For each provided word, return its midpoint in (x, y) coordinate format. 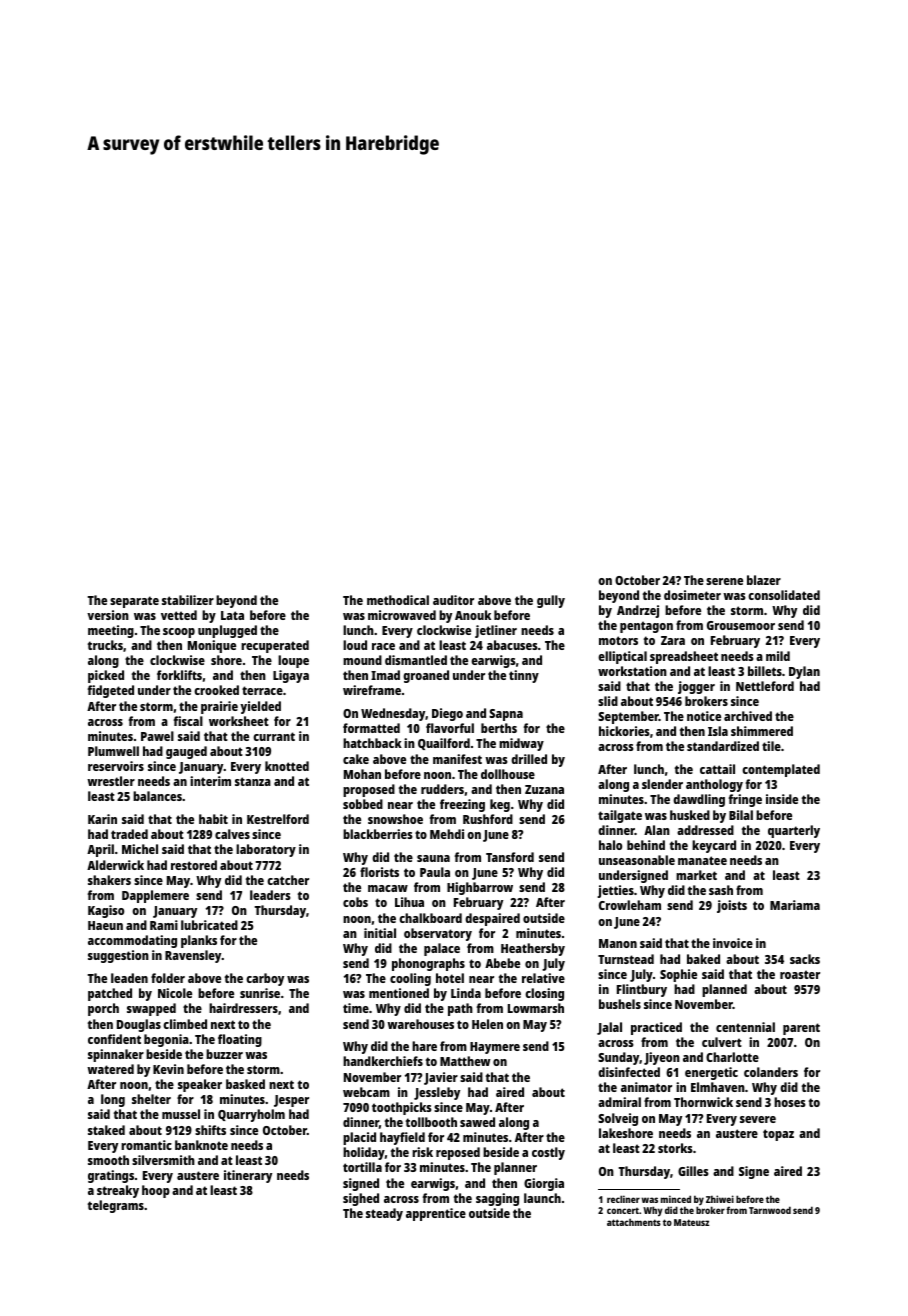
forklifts (179, 675)
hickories (624, 731)
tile (771, 746)
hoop (156, 1191)
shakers (109, 880)
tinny (524, 676)
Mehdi (447, 834)
